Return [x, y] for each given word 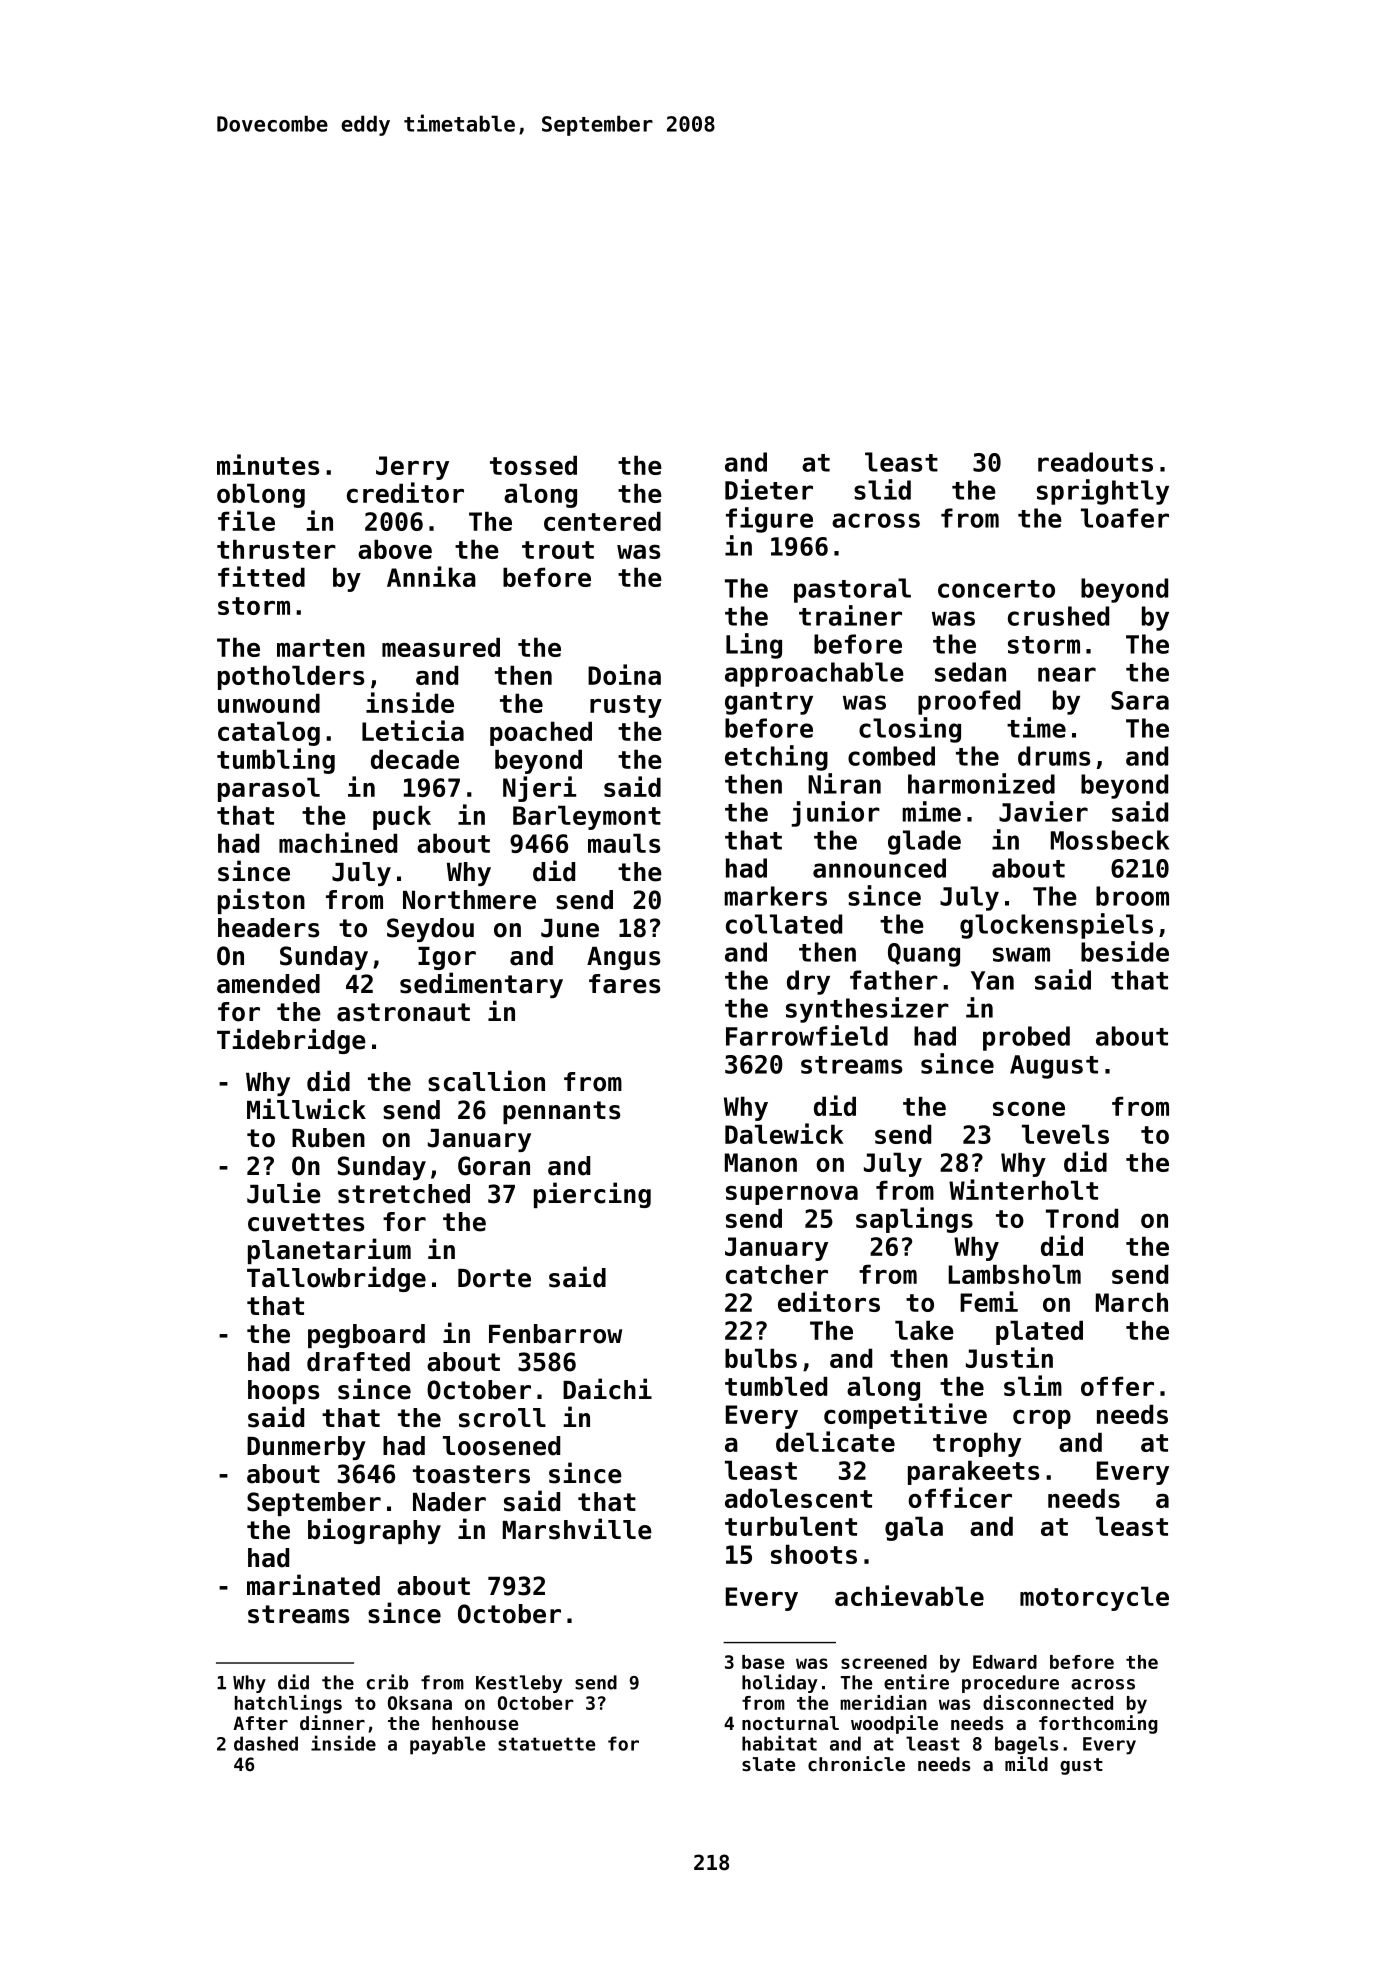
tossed [533, 465]
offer [1117, 1386]
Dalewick [784, 1133]
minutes [268, 464]
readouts [1095, 462]
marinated [313, 1585]
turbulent [791, 1526]
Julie [284, 1193]
